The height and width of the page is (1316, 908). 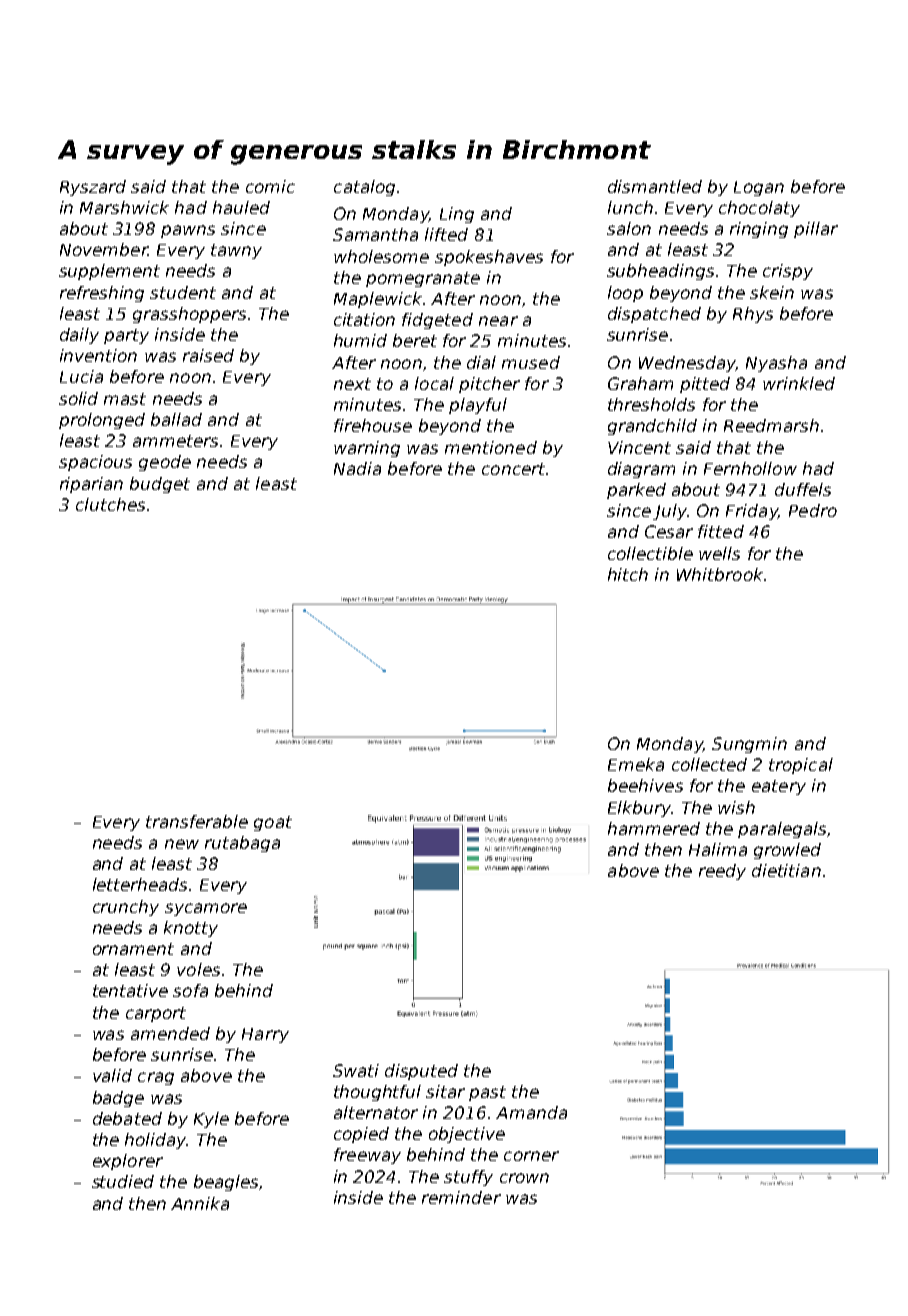 What do you see at coordinates (93, 188) in the page?
I see `Ryszard` at bounding box center [93, 188].
